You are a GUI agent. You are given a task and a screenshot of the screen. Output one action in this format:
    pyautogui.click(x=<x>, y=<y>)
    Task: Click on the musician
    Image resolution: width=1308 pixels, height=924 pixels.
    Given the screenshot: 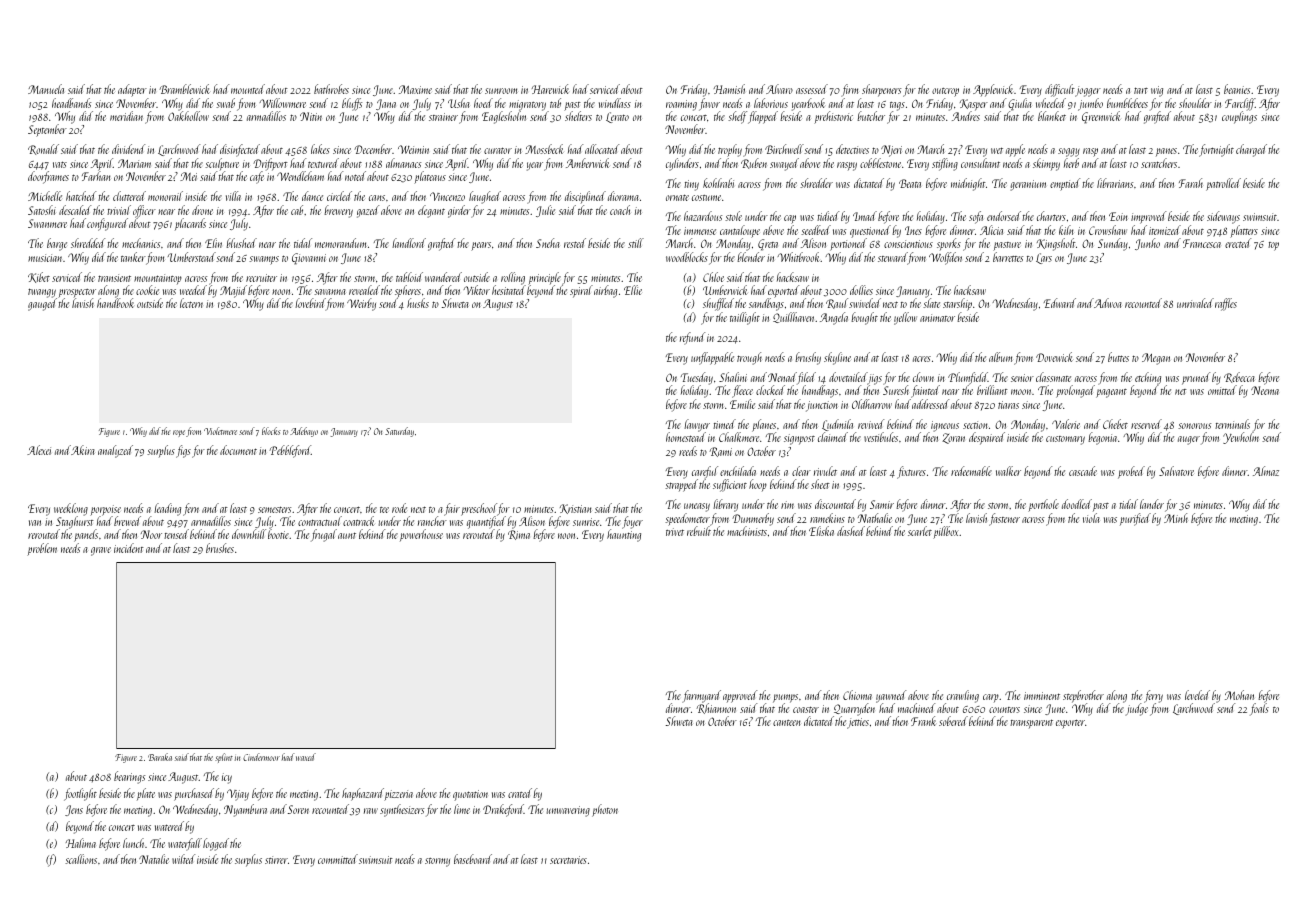 What is the action you would take?
    pyautogui.click(x=45, y=258)
